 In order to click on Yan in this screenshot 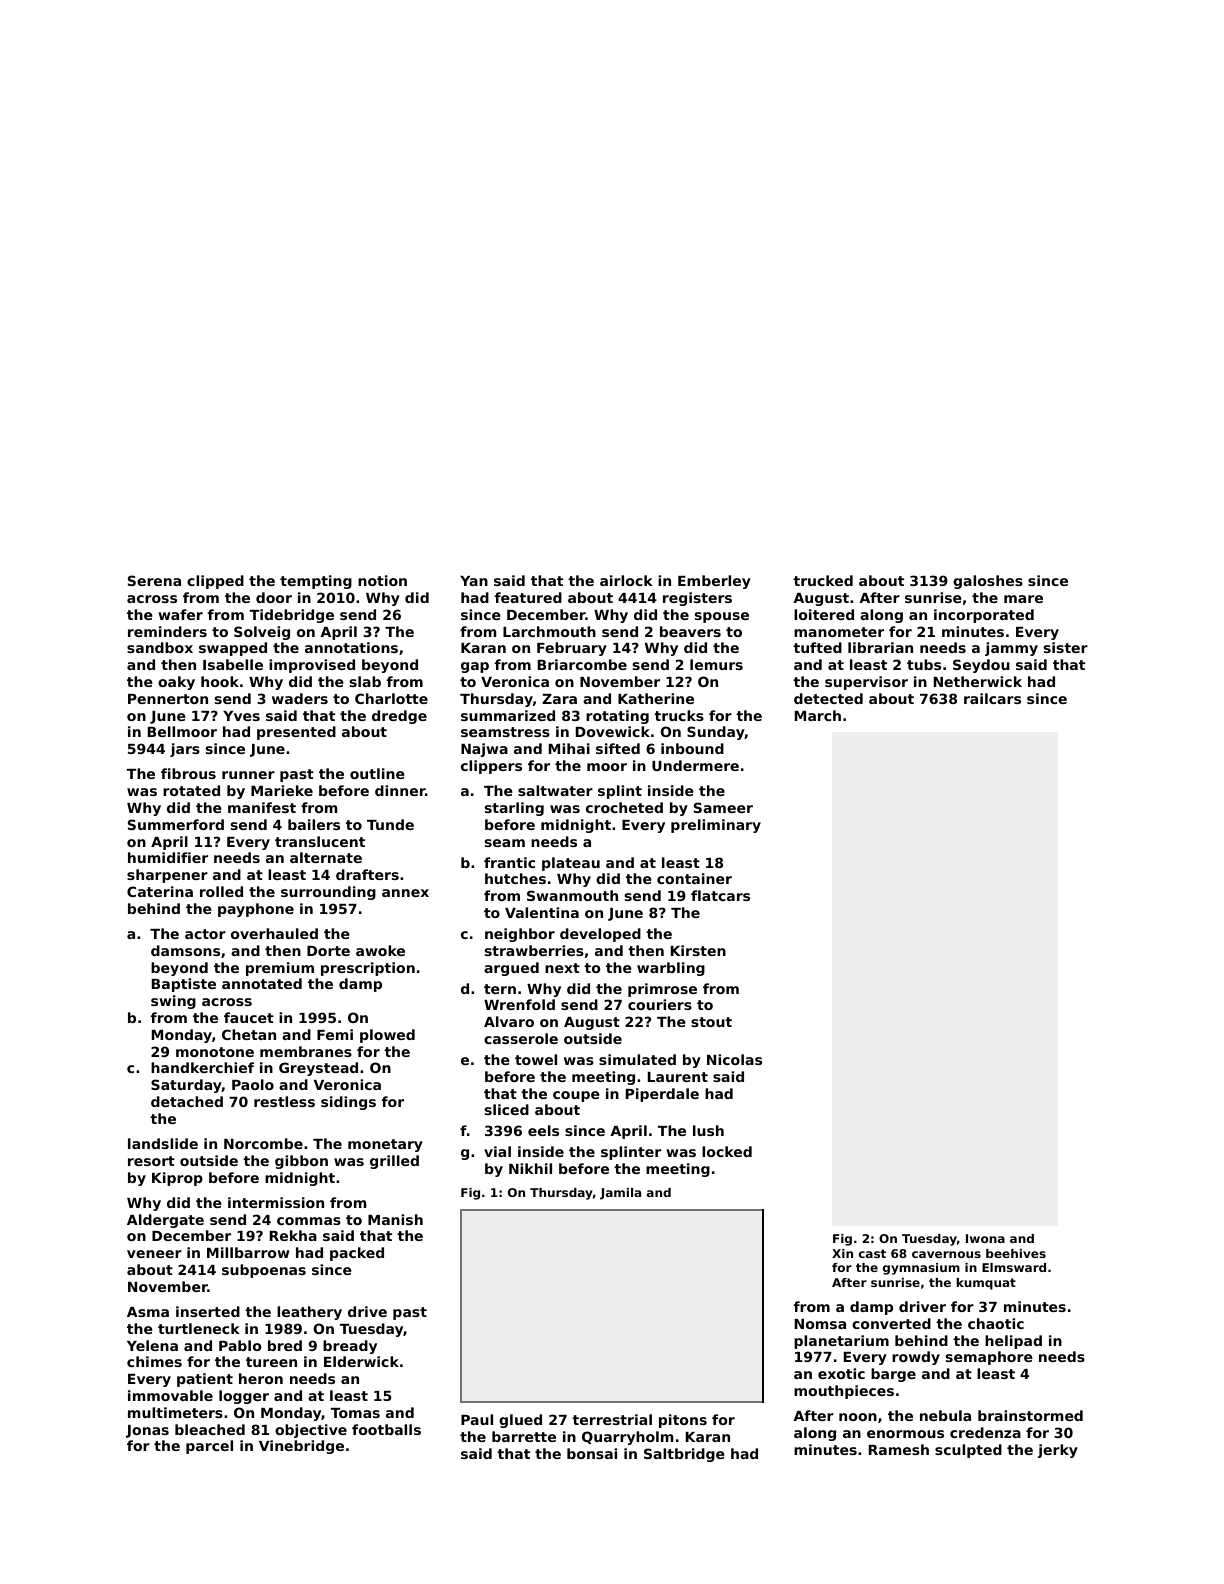, I will do `click(474, 581)`.
